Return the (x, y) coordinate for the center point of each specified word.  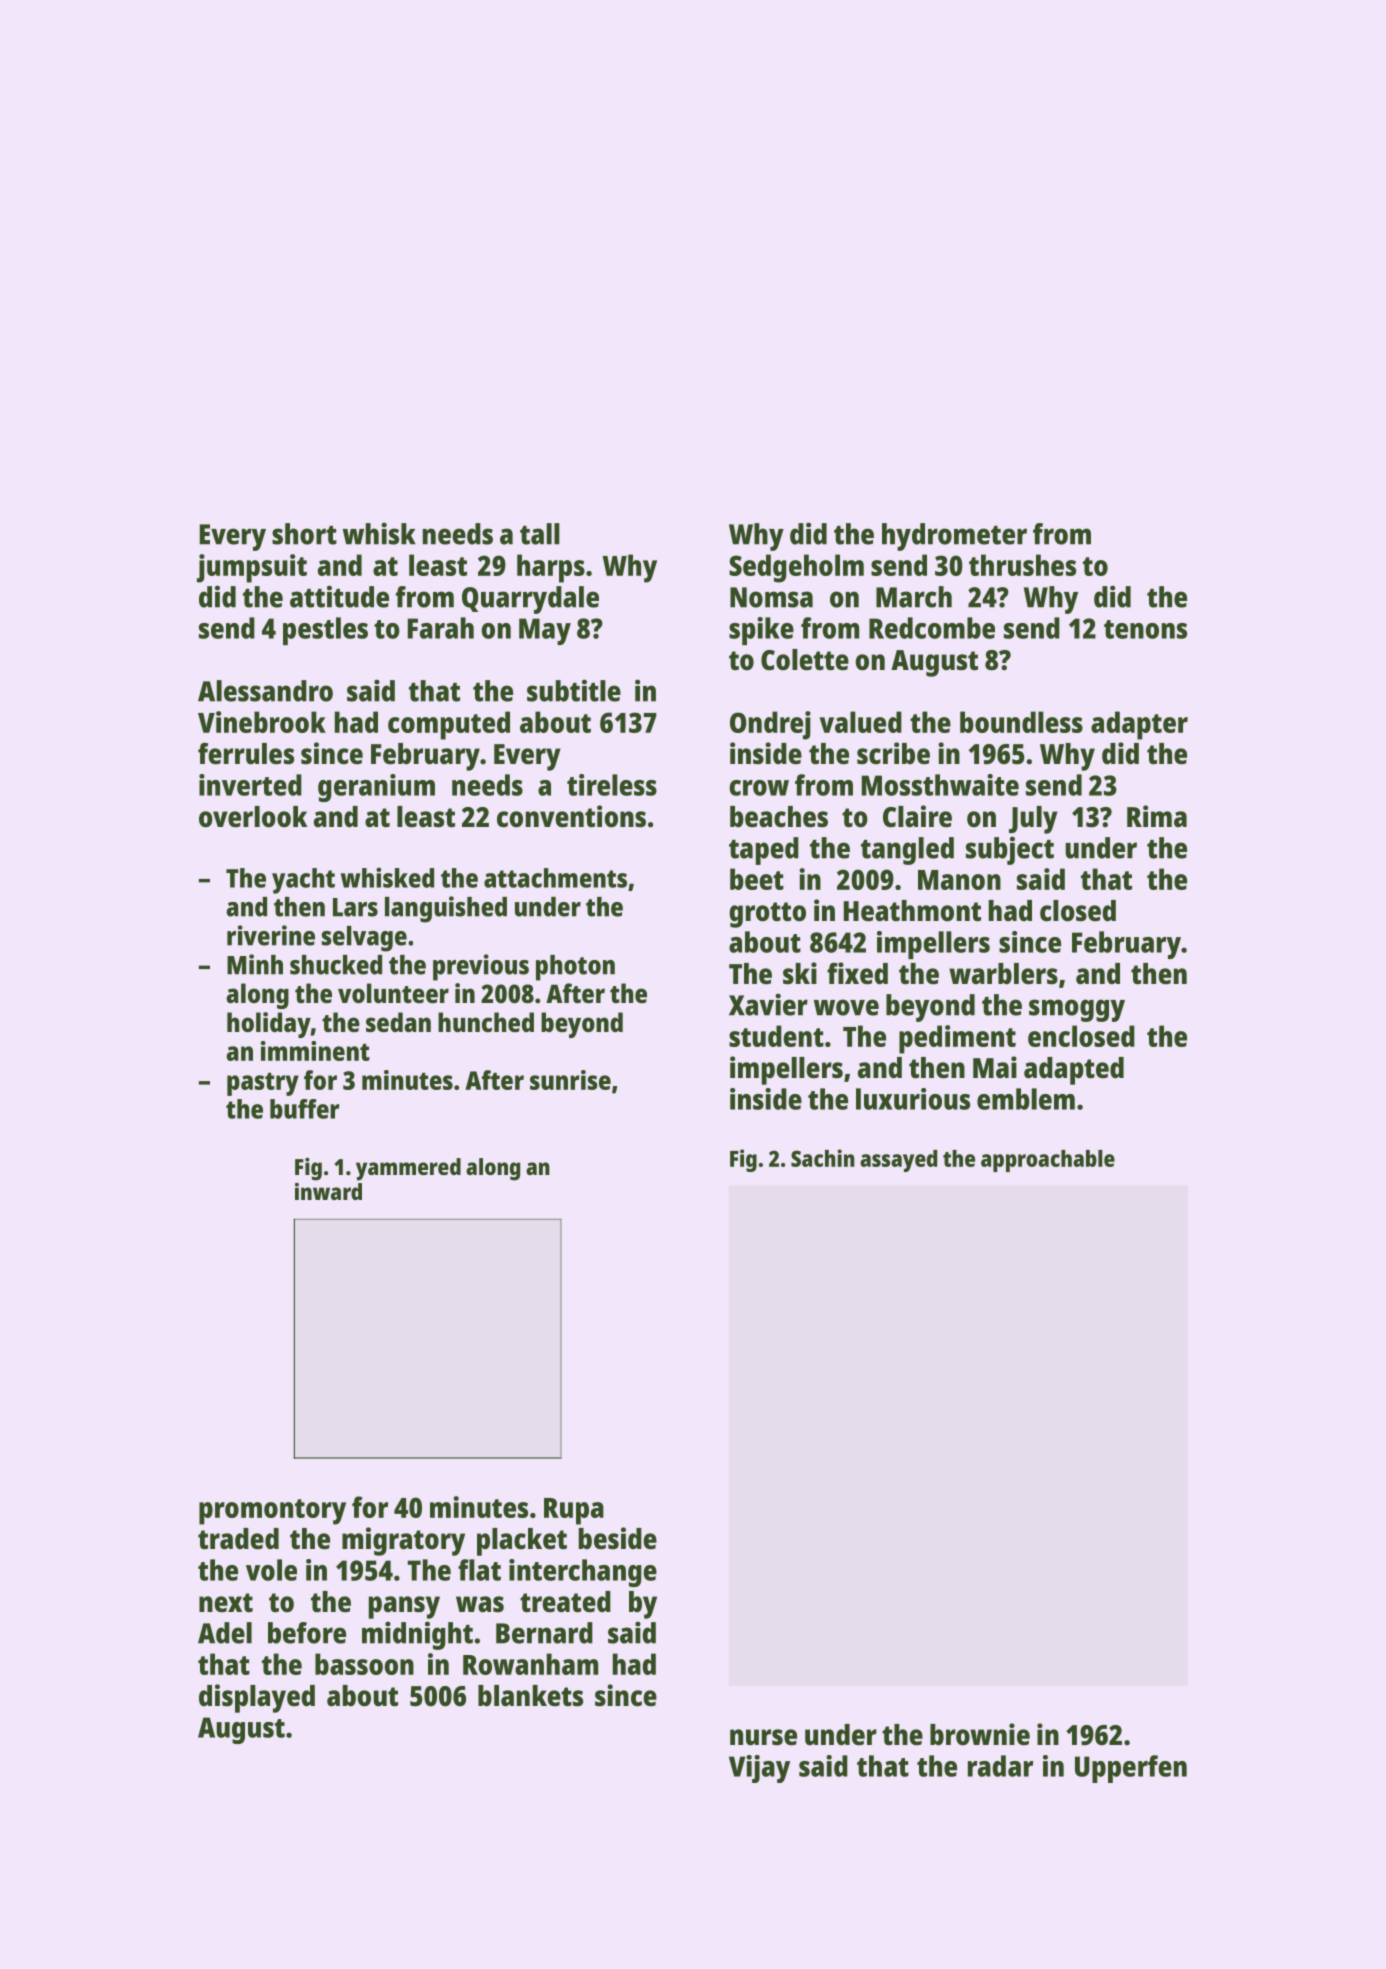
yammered (408, 1169)
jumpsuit (252, 568)
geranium (376, 788)
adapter (1139, 725)
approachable (1048, 1161)
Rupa (574, 1511)
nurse (763, 1737)
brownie (980, 1734)
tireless (612, 785)
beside (618, 1538)
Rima (1157, 816)
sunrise (570, 1080)
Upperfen (1131, 1769)
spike (761, 631)
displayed (257, 1698)
